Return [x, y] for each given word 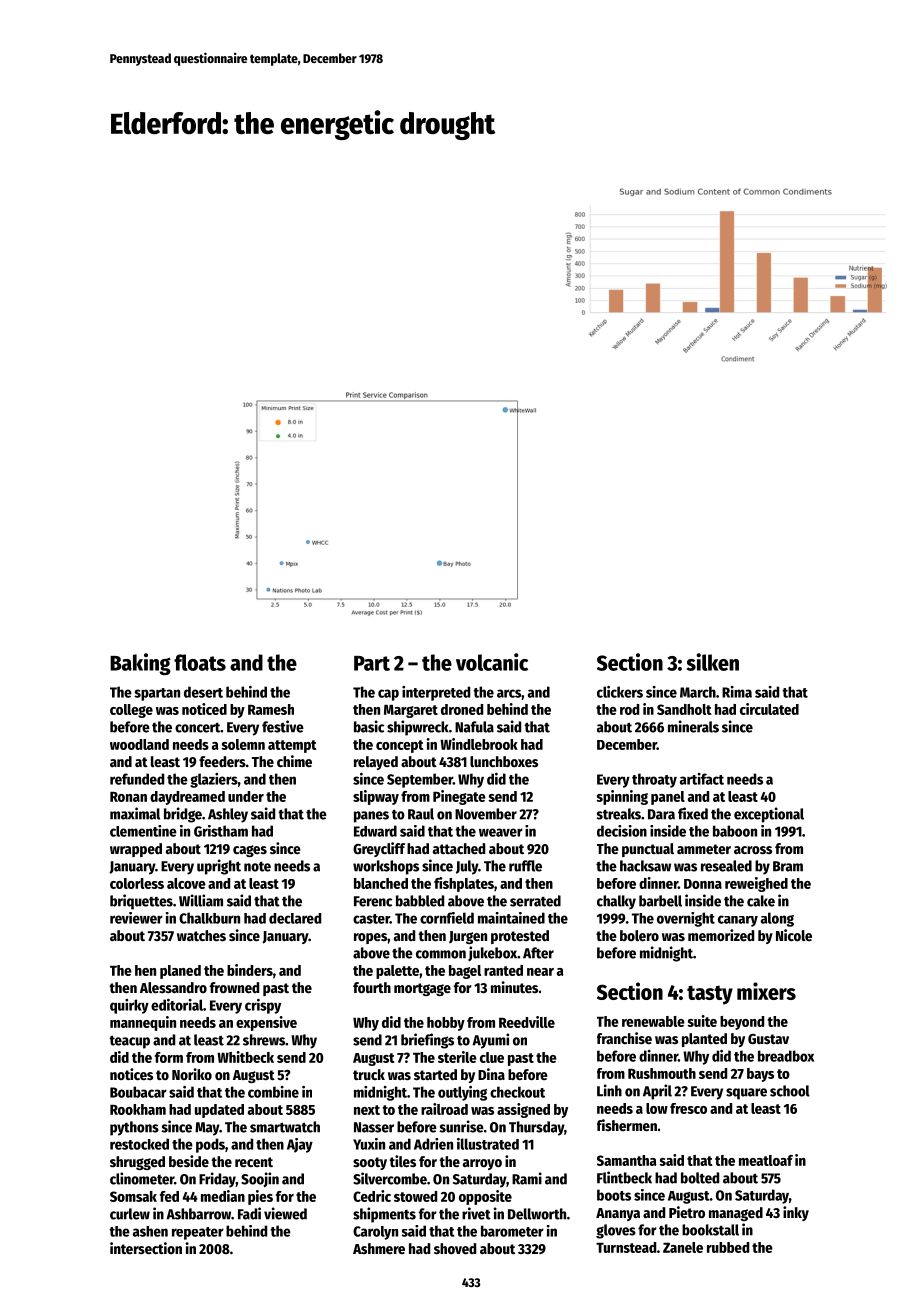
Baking [140, 664]
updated [219, 1111]
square [746, 1094]
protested [520, 937]
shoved [455, 1248]
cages [250, 851]
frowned [234, 987]
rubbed [728, 1247]
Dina [491, 1074]
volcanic [492, 662]
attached [459, 848]
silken [713, 662]
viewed [285, 1213]
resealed [726, 866]
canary [738, 921]
